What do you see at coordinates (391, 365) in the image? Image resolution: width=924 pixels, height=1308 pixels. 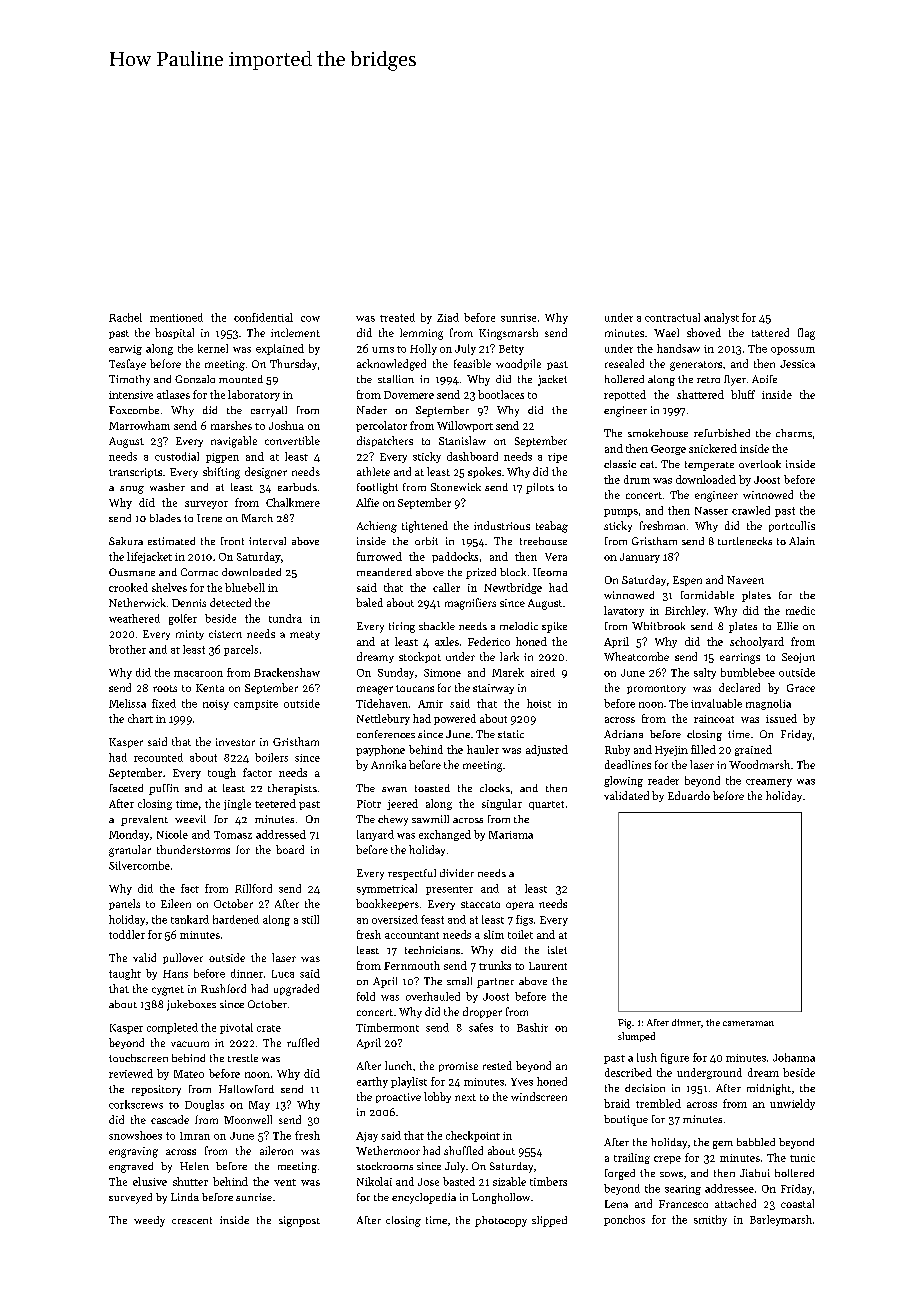 I see `acknowledged` at bounding box center [391, 365].
